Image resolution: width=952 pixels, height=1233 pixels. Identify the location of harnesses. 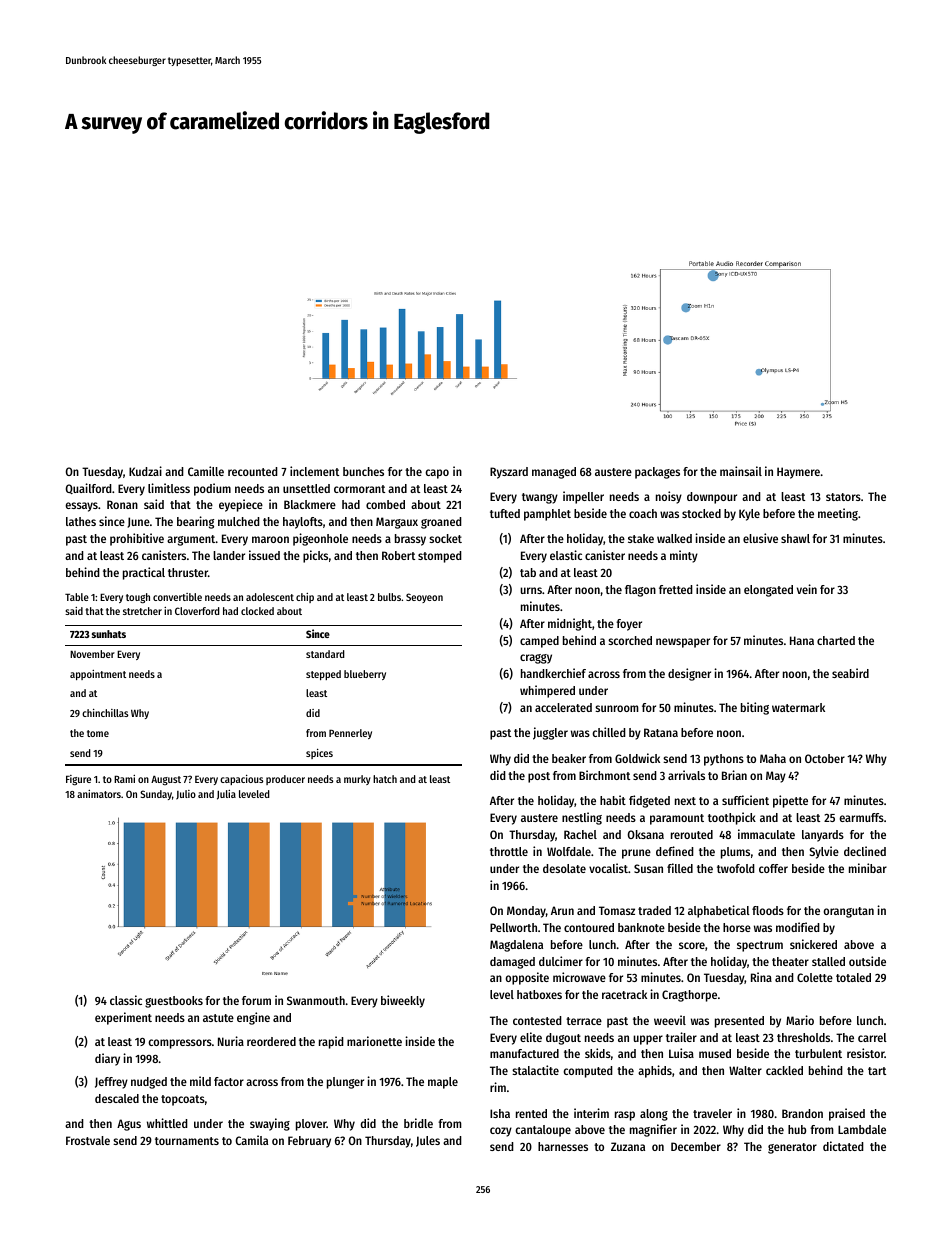
(563, 1146).
